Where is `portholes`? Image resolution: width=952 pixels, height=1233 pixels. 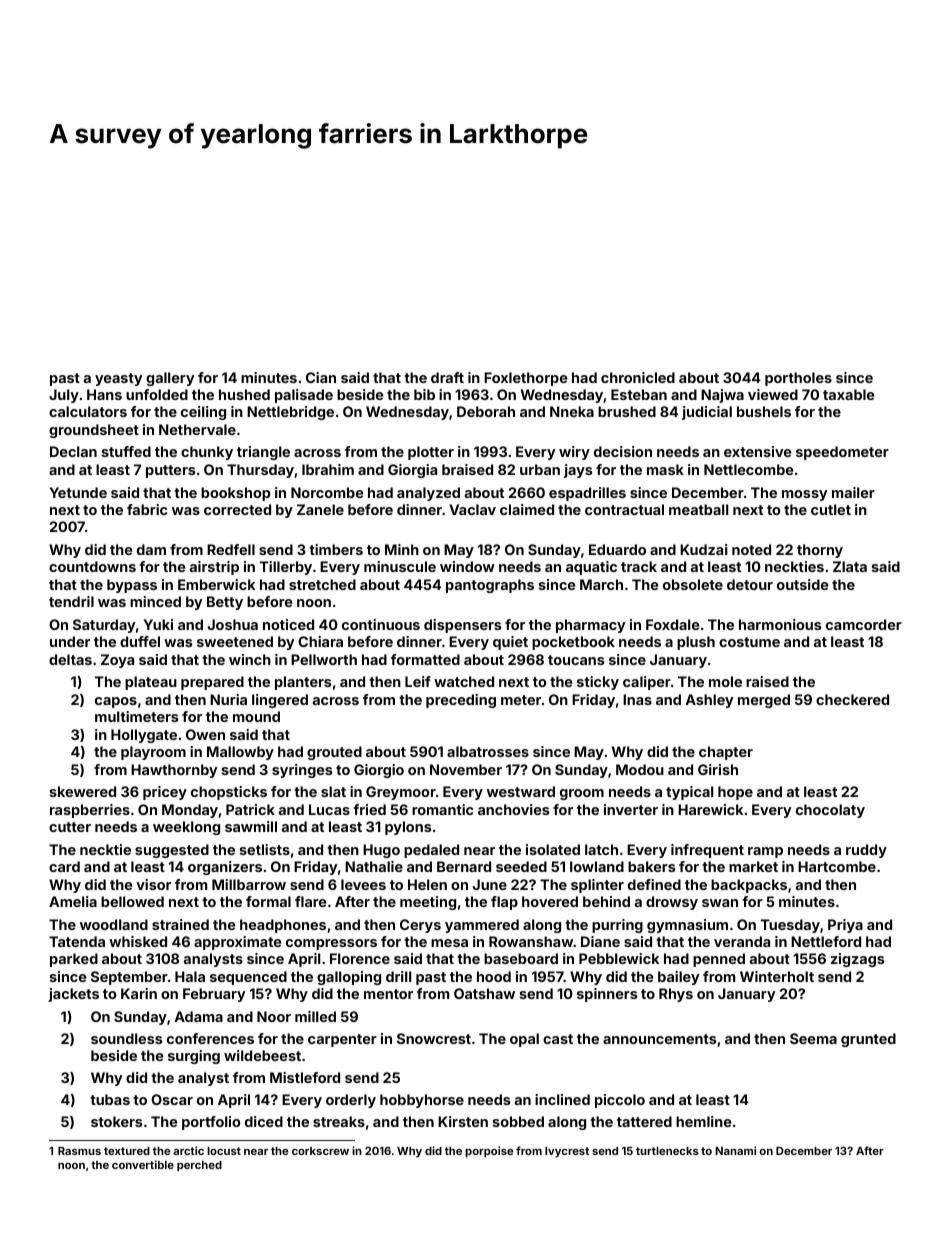 portholes is located at coordinates (798, 379).
